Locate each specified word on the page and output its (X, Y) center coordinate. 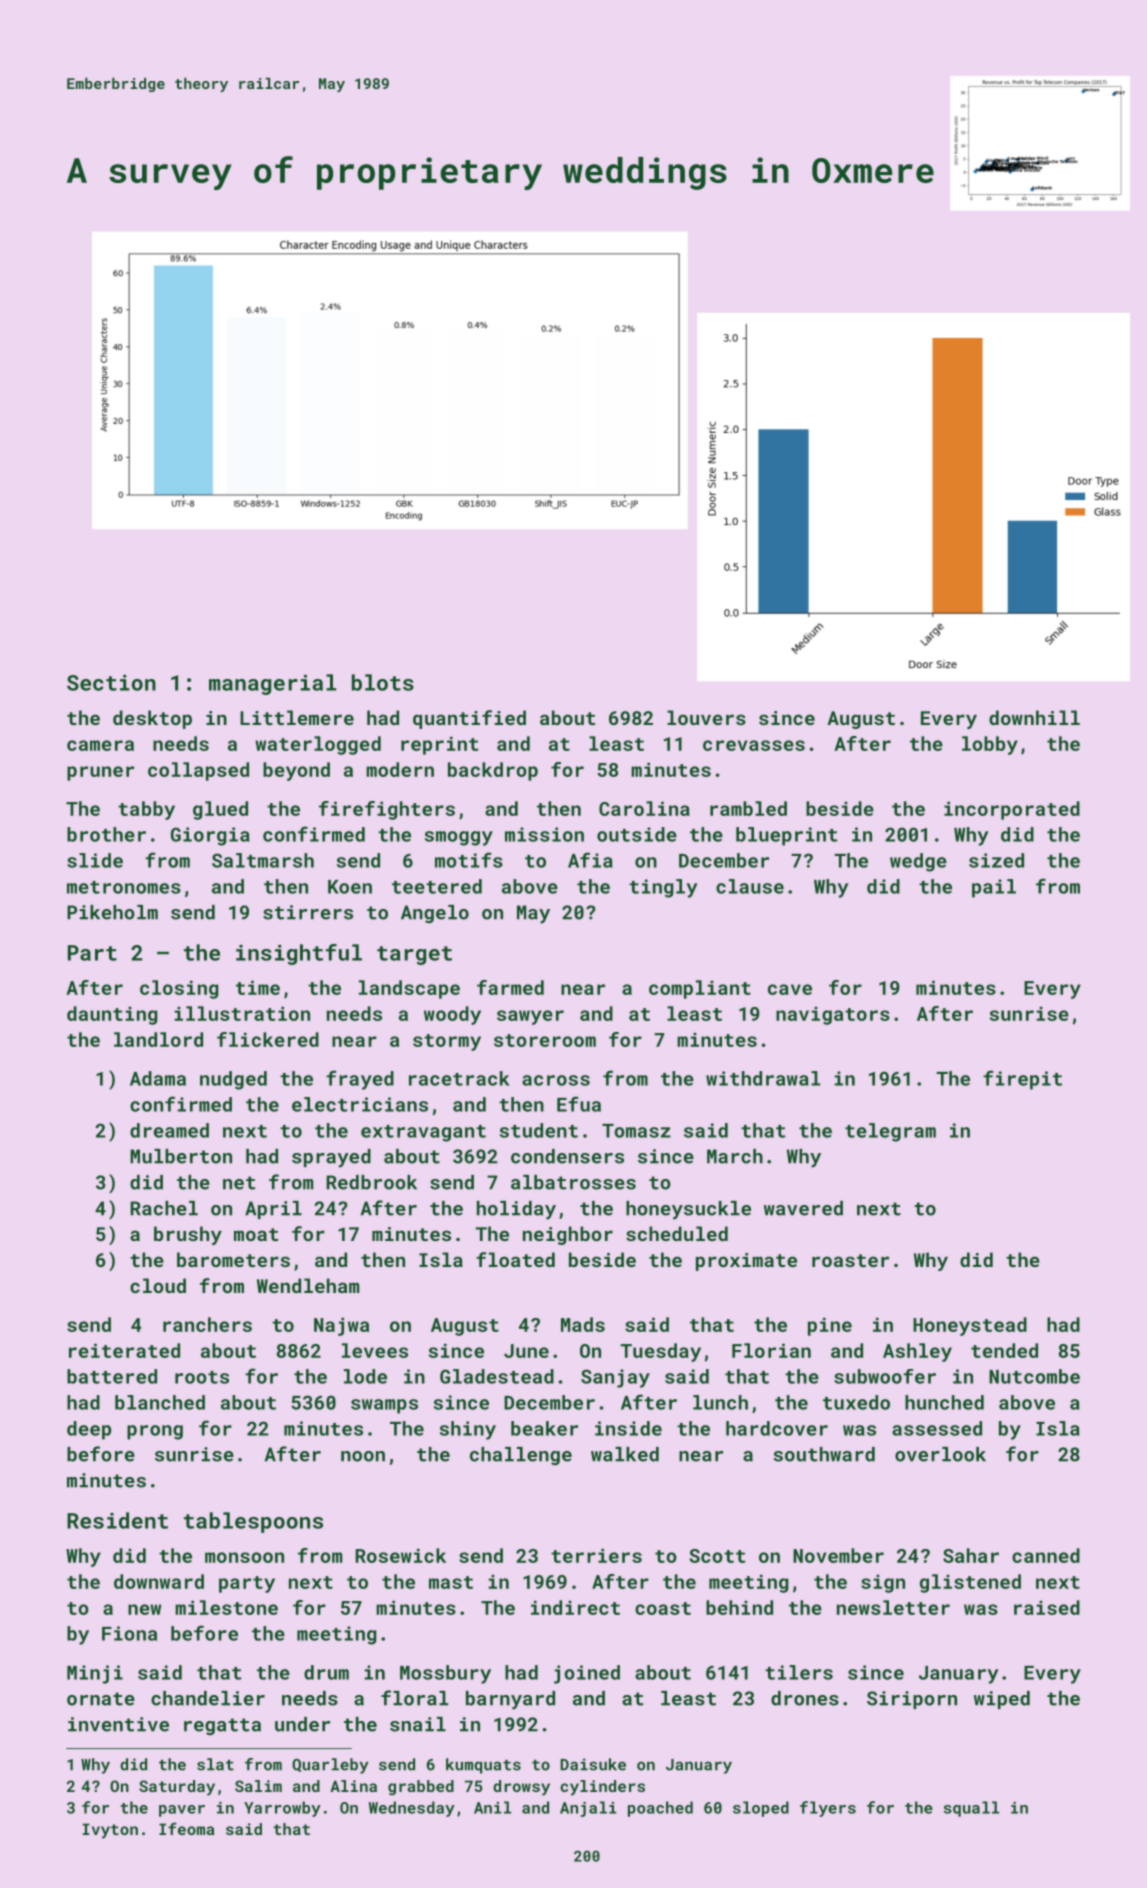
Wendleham (308, 1285)
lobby (990, 745)
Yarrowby (282, 1809)
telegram (890, 1132)
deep (89, 1430)
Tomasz (636, 1131)
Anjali (588, 1809)
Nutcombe (1034, 1376)
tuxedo (856, 1402)
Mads (583, 1324)
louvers (706, 717)
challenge (521, 1456)
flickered (268, 1039)
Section (111, 682)
